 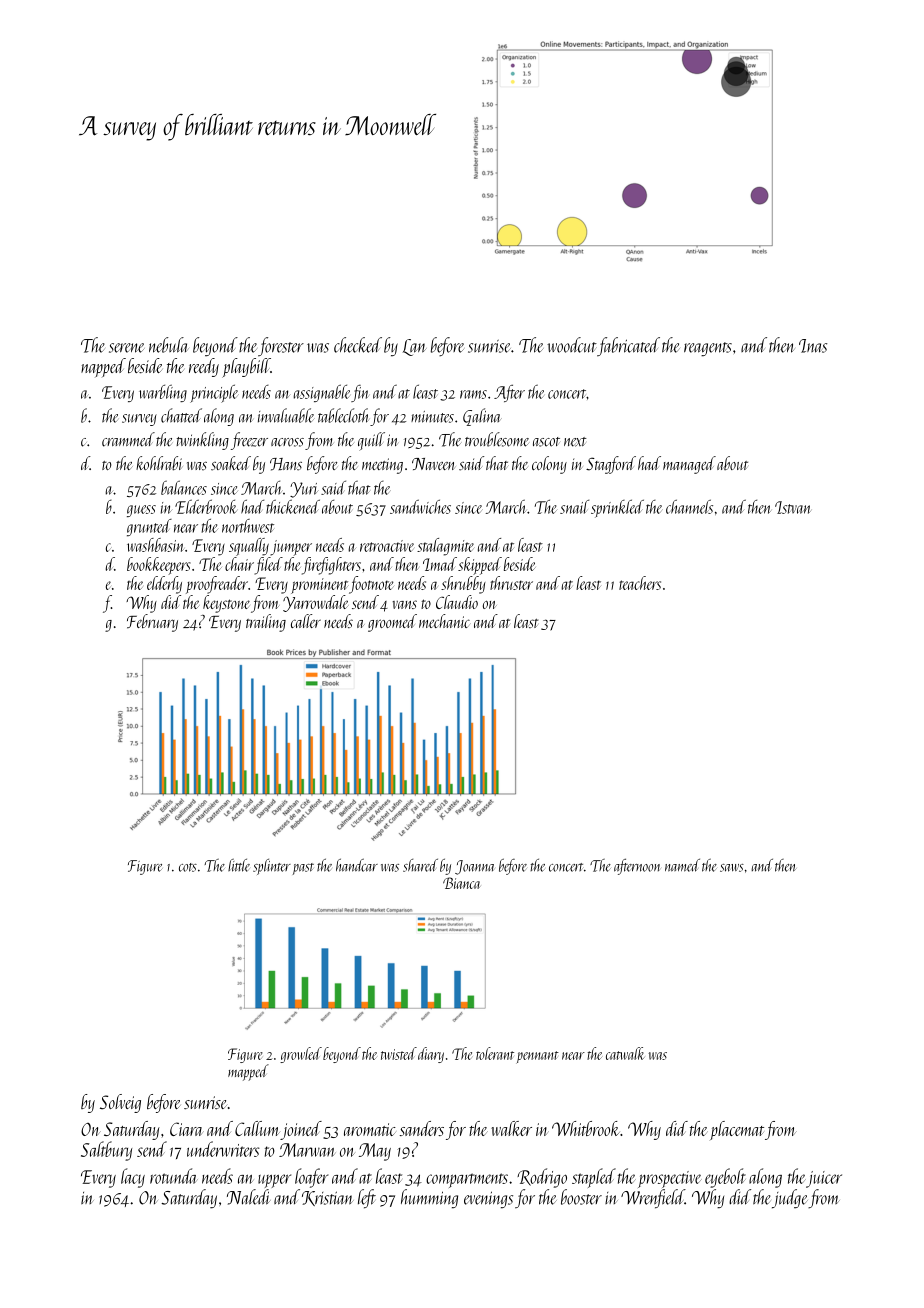 I want to click on managed, so click(x=689, y=465).
